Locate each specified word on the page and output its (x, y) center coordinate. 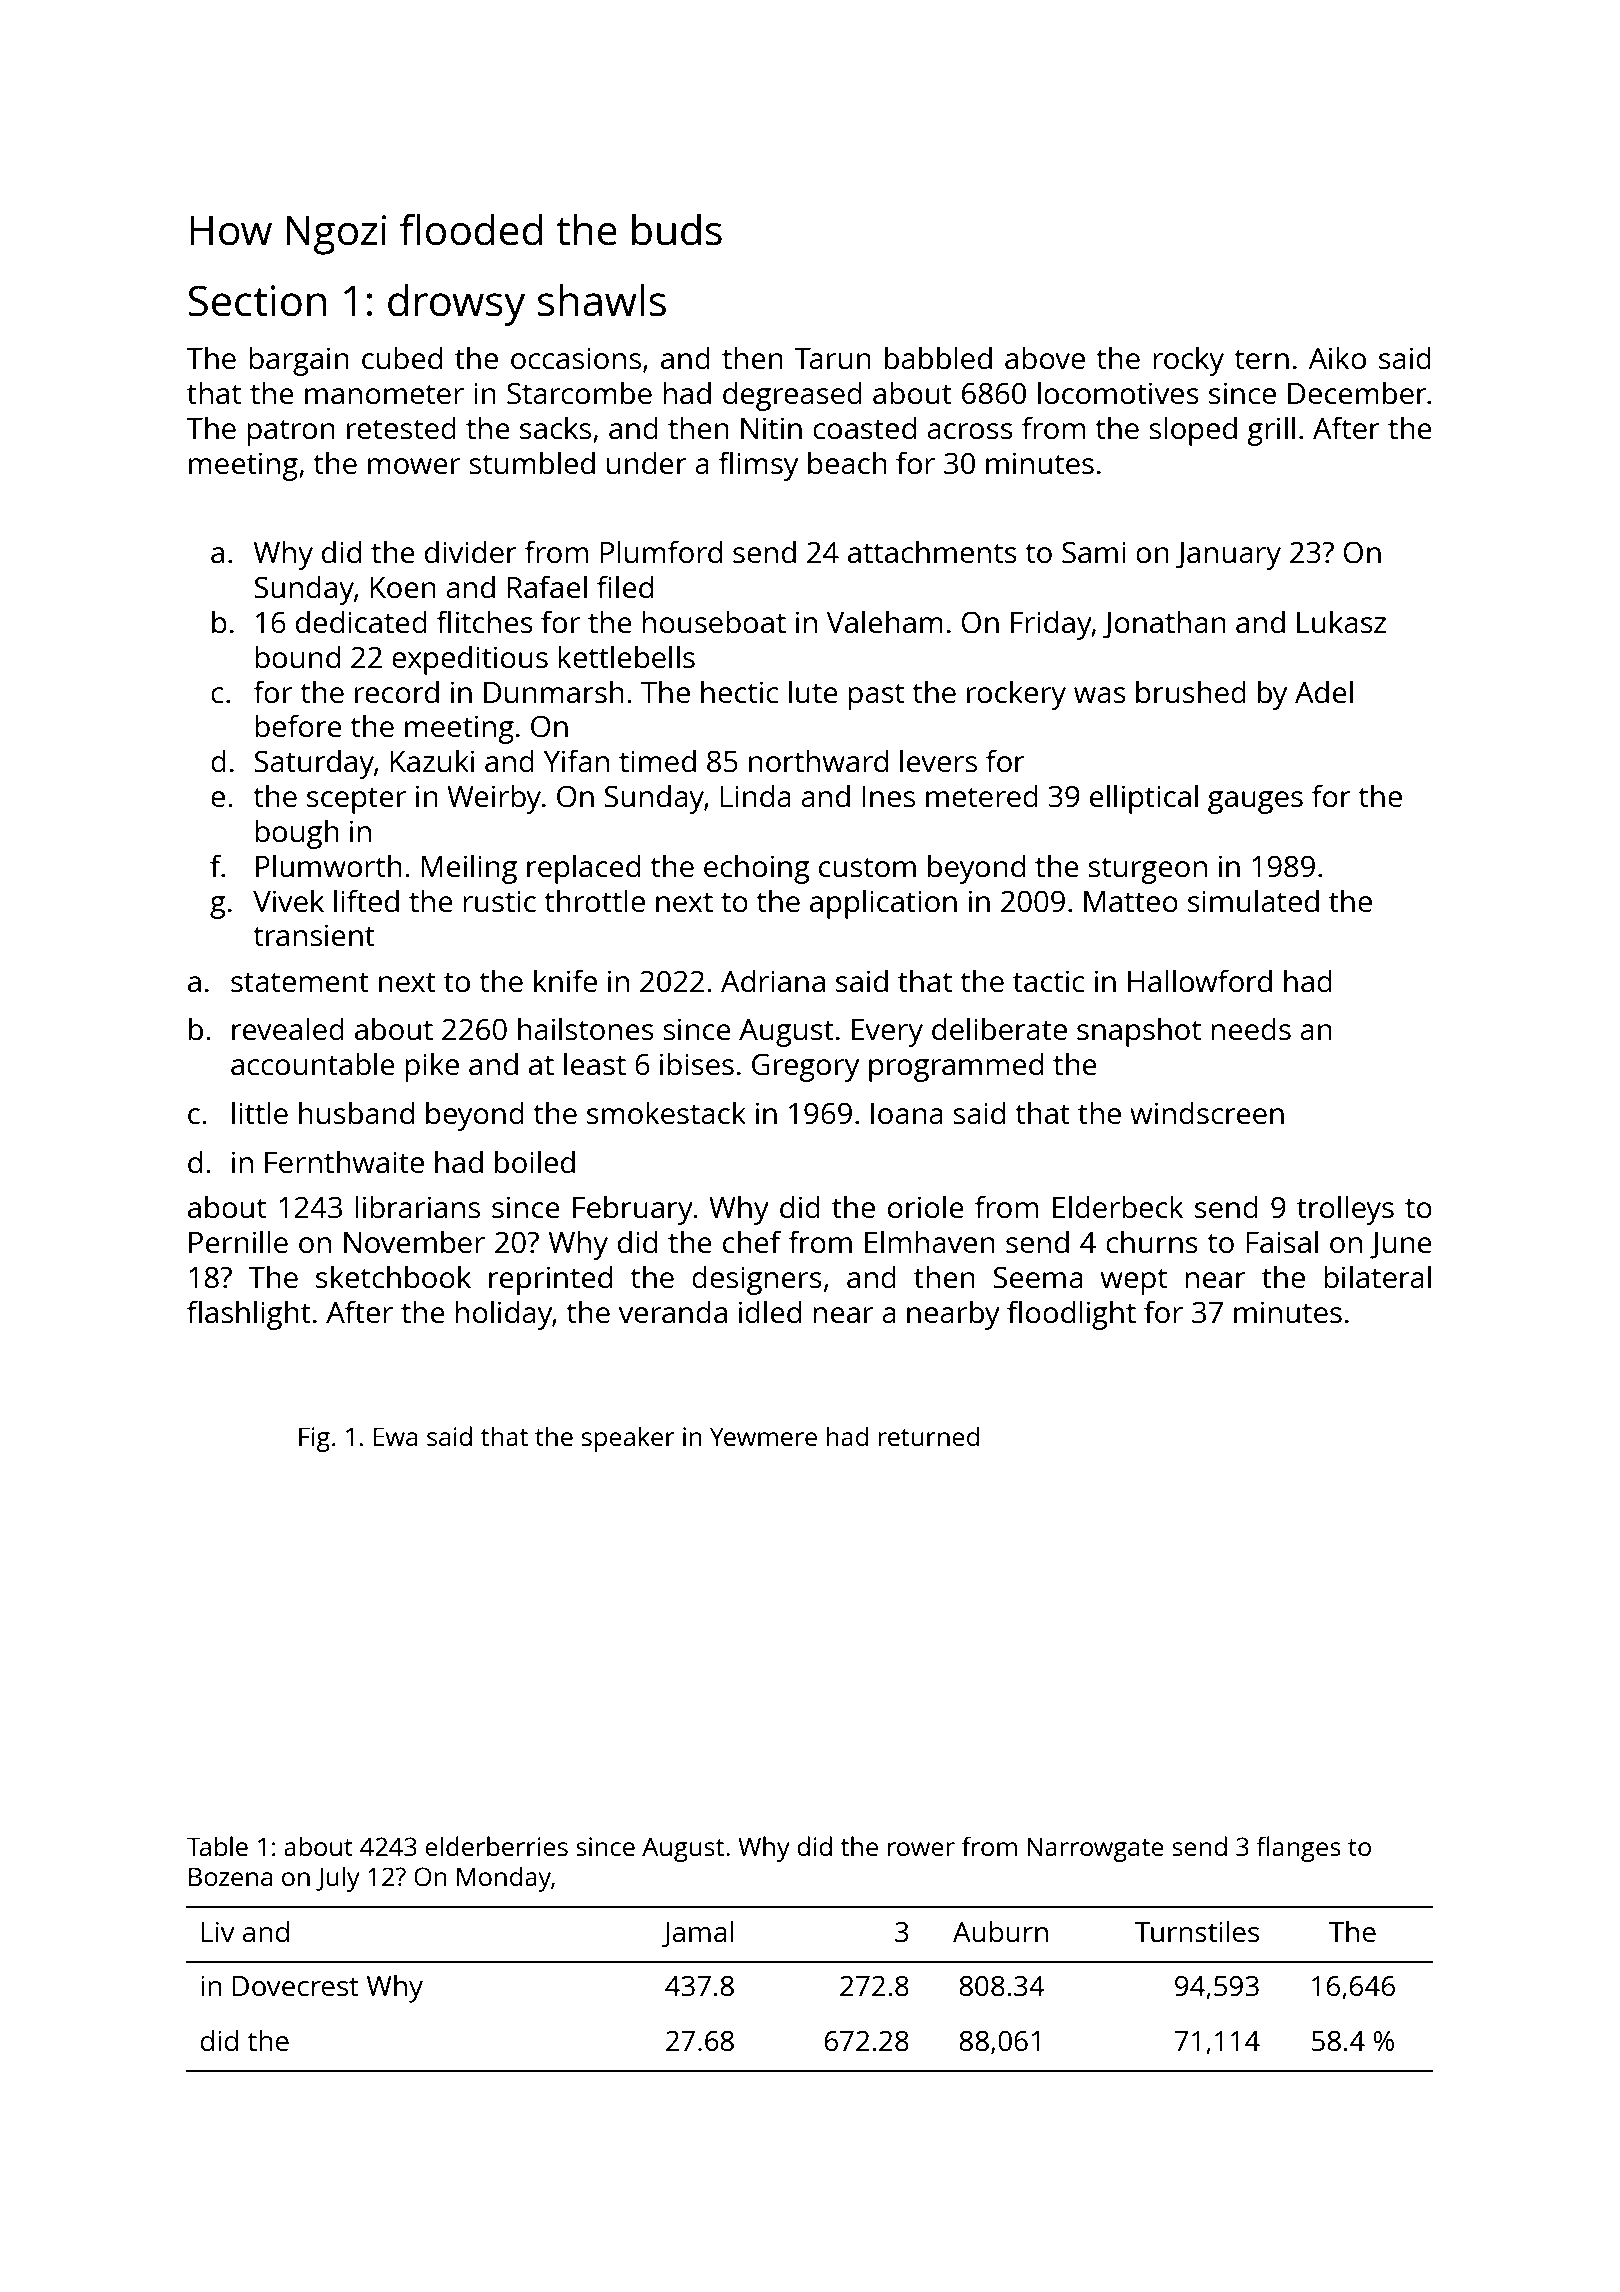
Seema (1038, 1277)
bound (297, 656)
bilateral (1377, 1276)
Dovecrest (296, 1986)
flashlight (249, 1315)
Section (257, 301)
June (1401, 1245)
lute (813, 691)
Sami (1094, 552)
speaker (628, 1439)
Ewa (395, 1436)
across (970, 431)
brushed (1191, 691)
